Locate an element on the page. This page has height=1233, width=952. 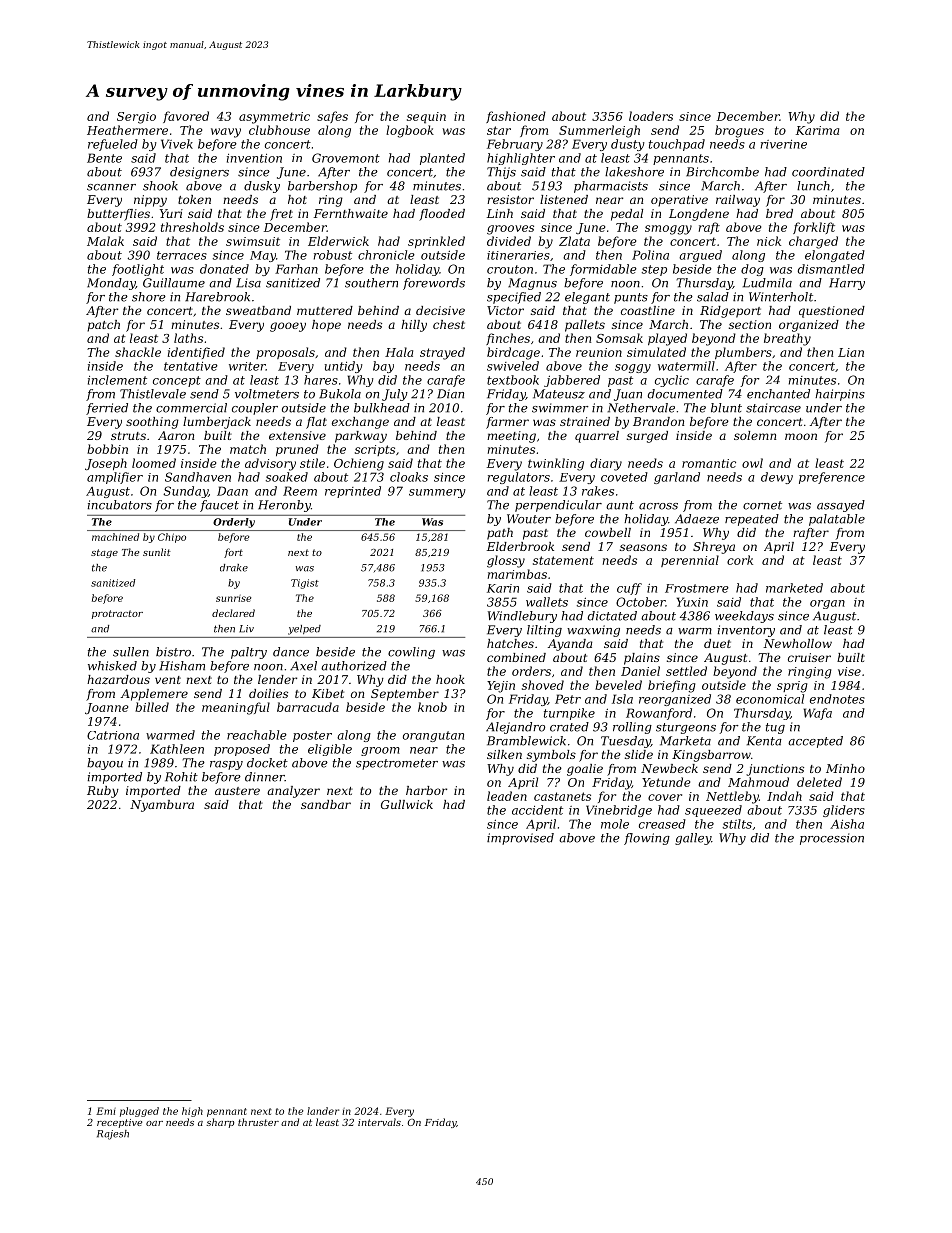
Rajesh is located at coordinates (113, 1135).
